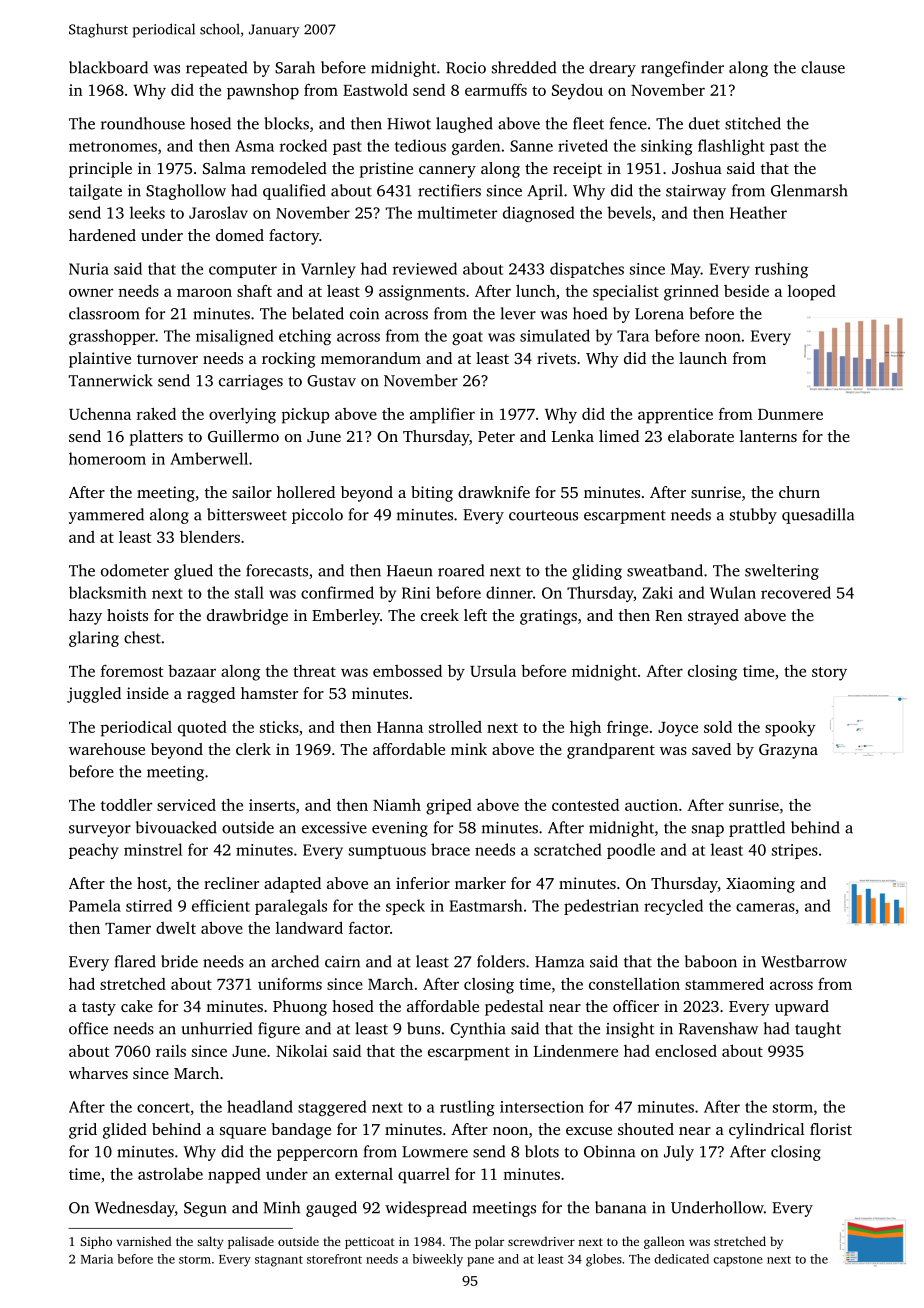 This image has width=924, height=1308. I want to click on pristine, so click(386, 170).
